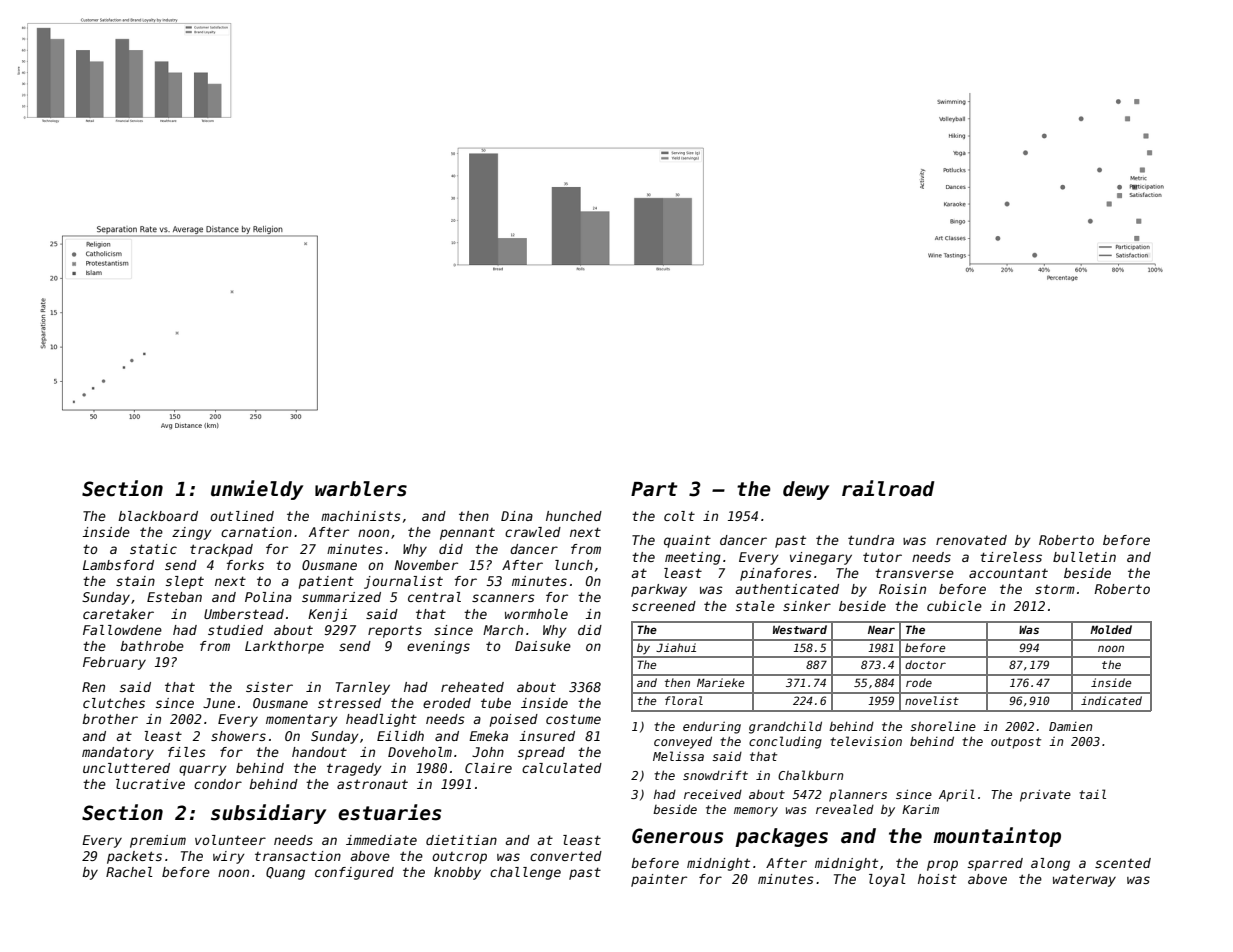  What do you see at coordinates (354, 873) in the page?
I see `configured` at bounding box center [354, 873].
